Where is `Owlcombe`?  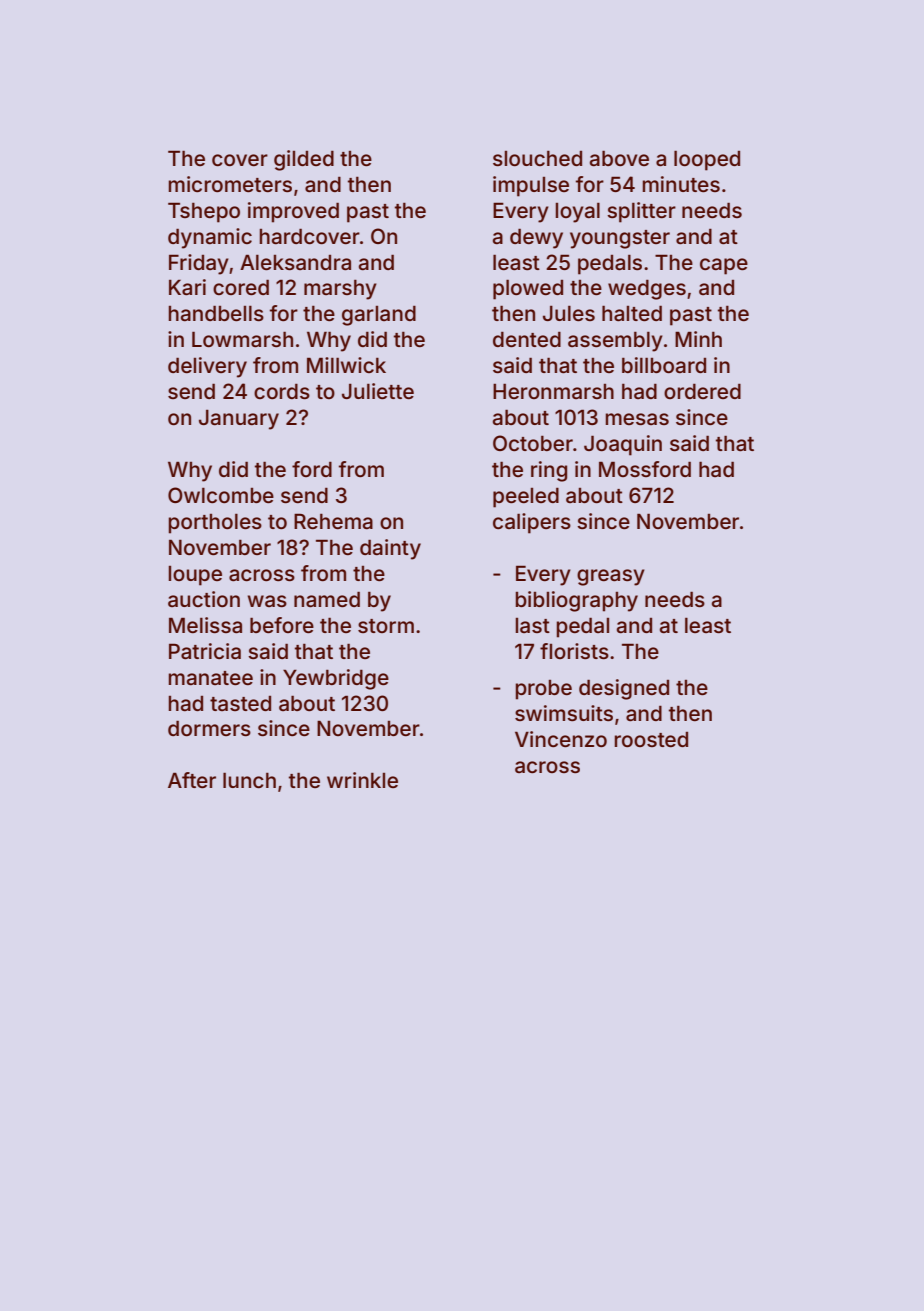 Owlcombe is located at coordinates (221, 495).
